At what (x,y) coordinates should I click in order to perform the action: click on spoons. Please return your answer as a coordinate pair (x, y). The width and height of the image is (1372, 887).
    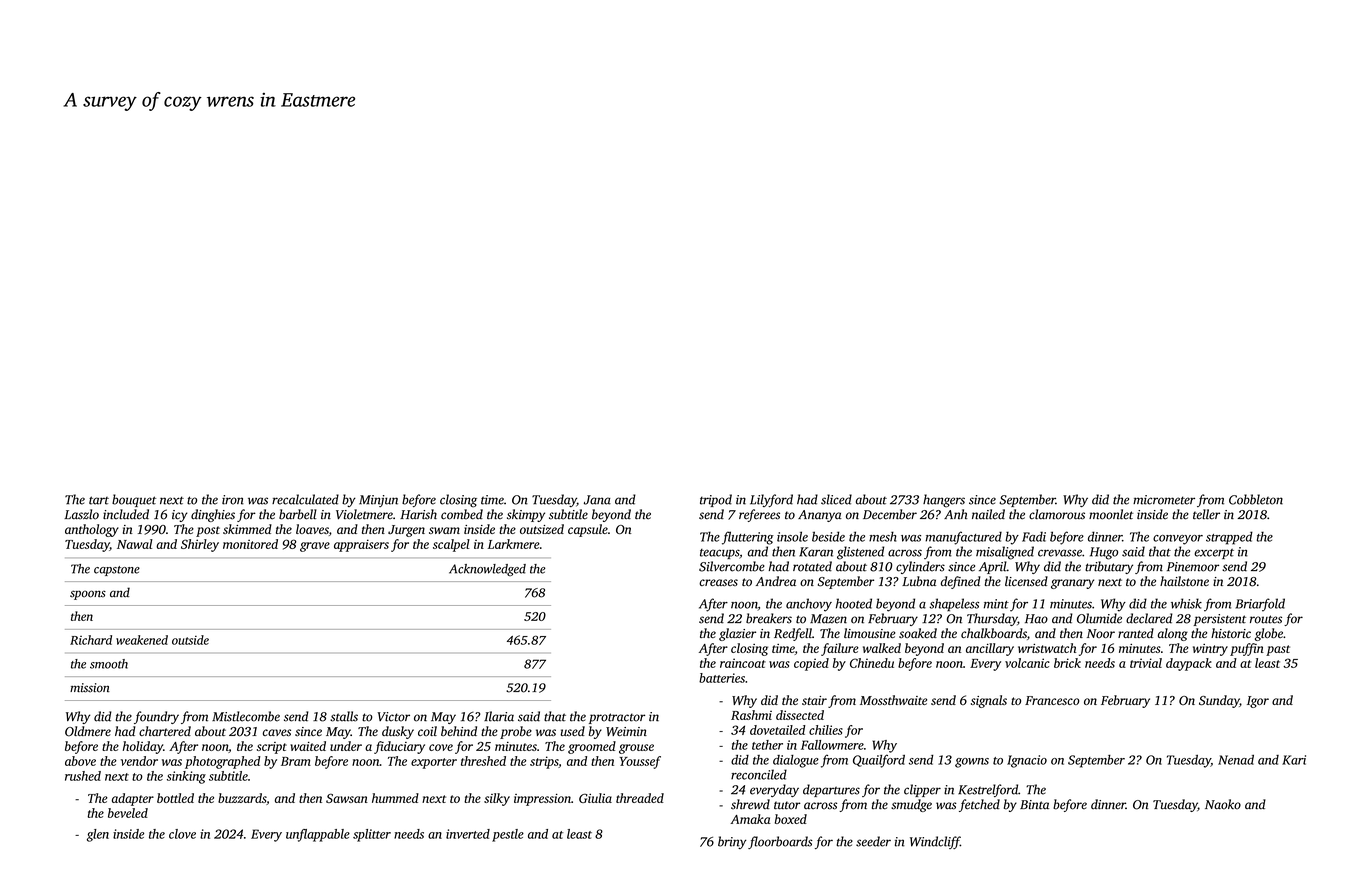
    Looking at the image, I should click on (88, 595).
